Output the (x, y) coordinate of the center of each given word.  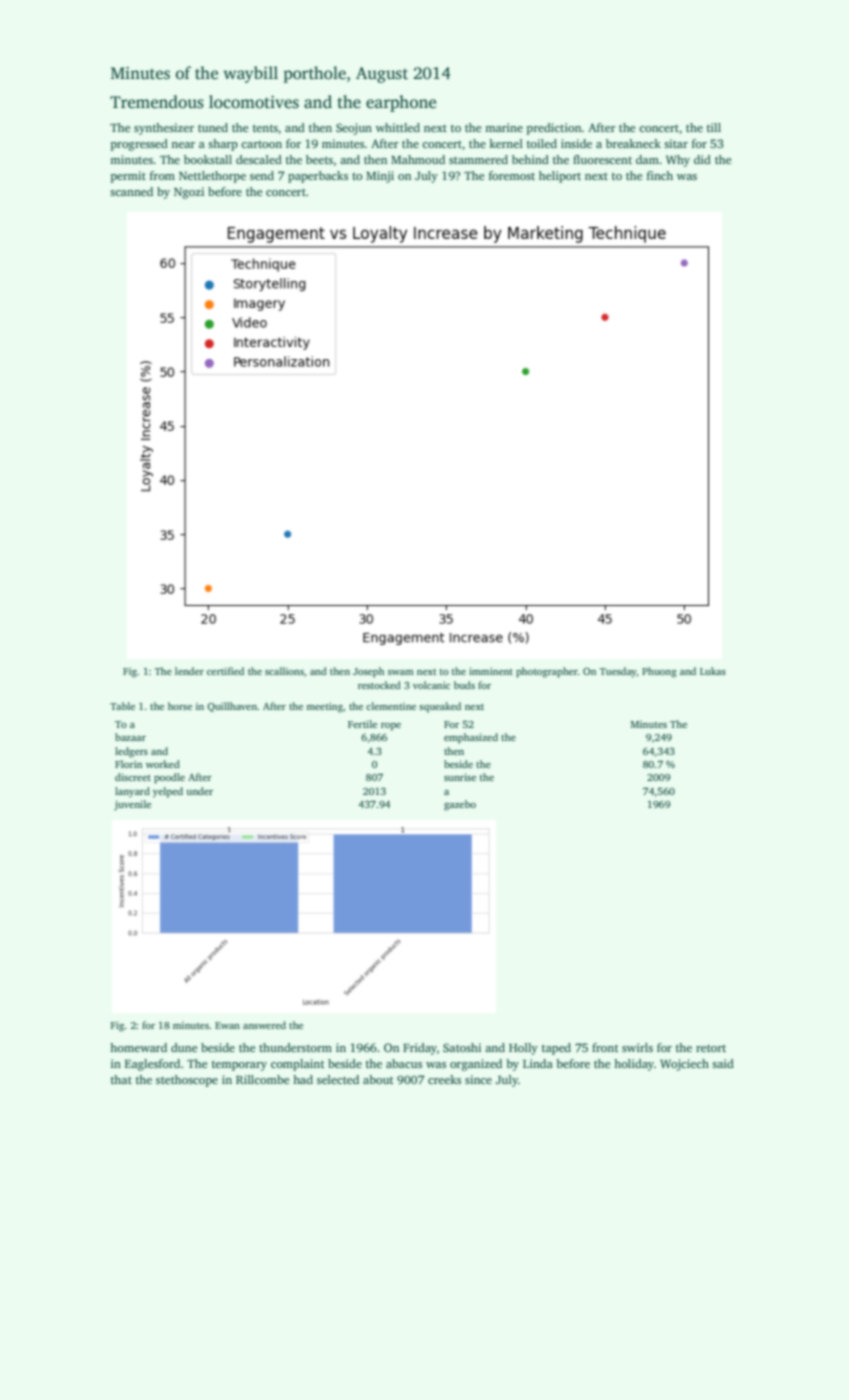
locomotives (254, 102)
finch (660, 175)
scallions (284, 671)
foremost (512, 175)
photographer (547, 672)
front (605, 1047)
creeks (444, 1079)
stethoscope (187, 1081)
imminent (491, 671)
